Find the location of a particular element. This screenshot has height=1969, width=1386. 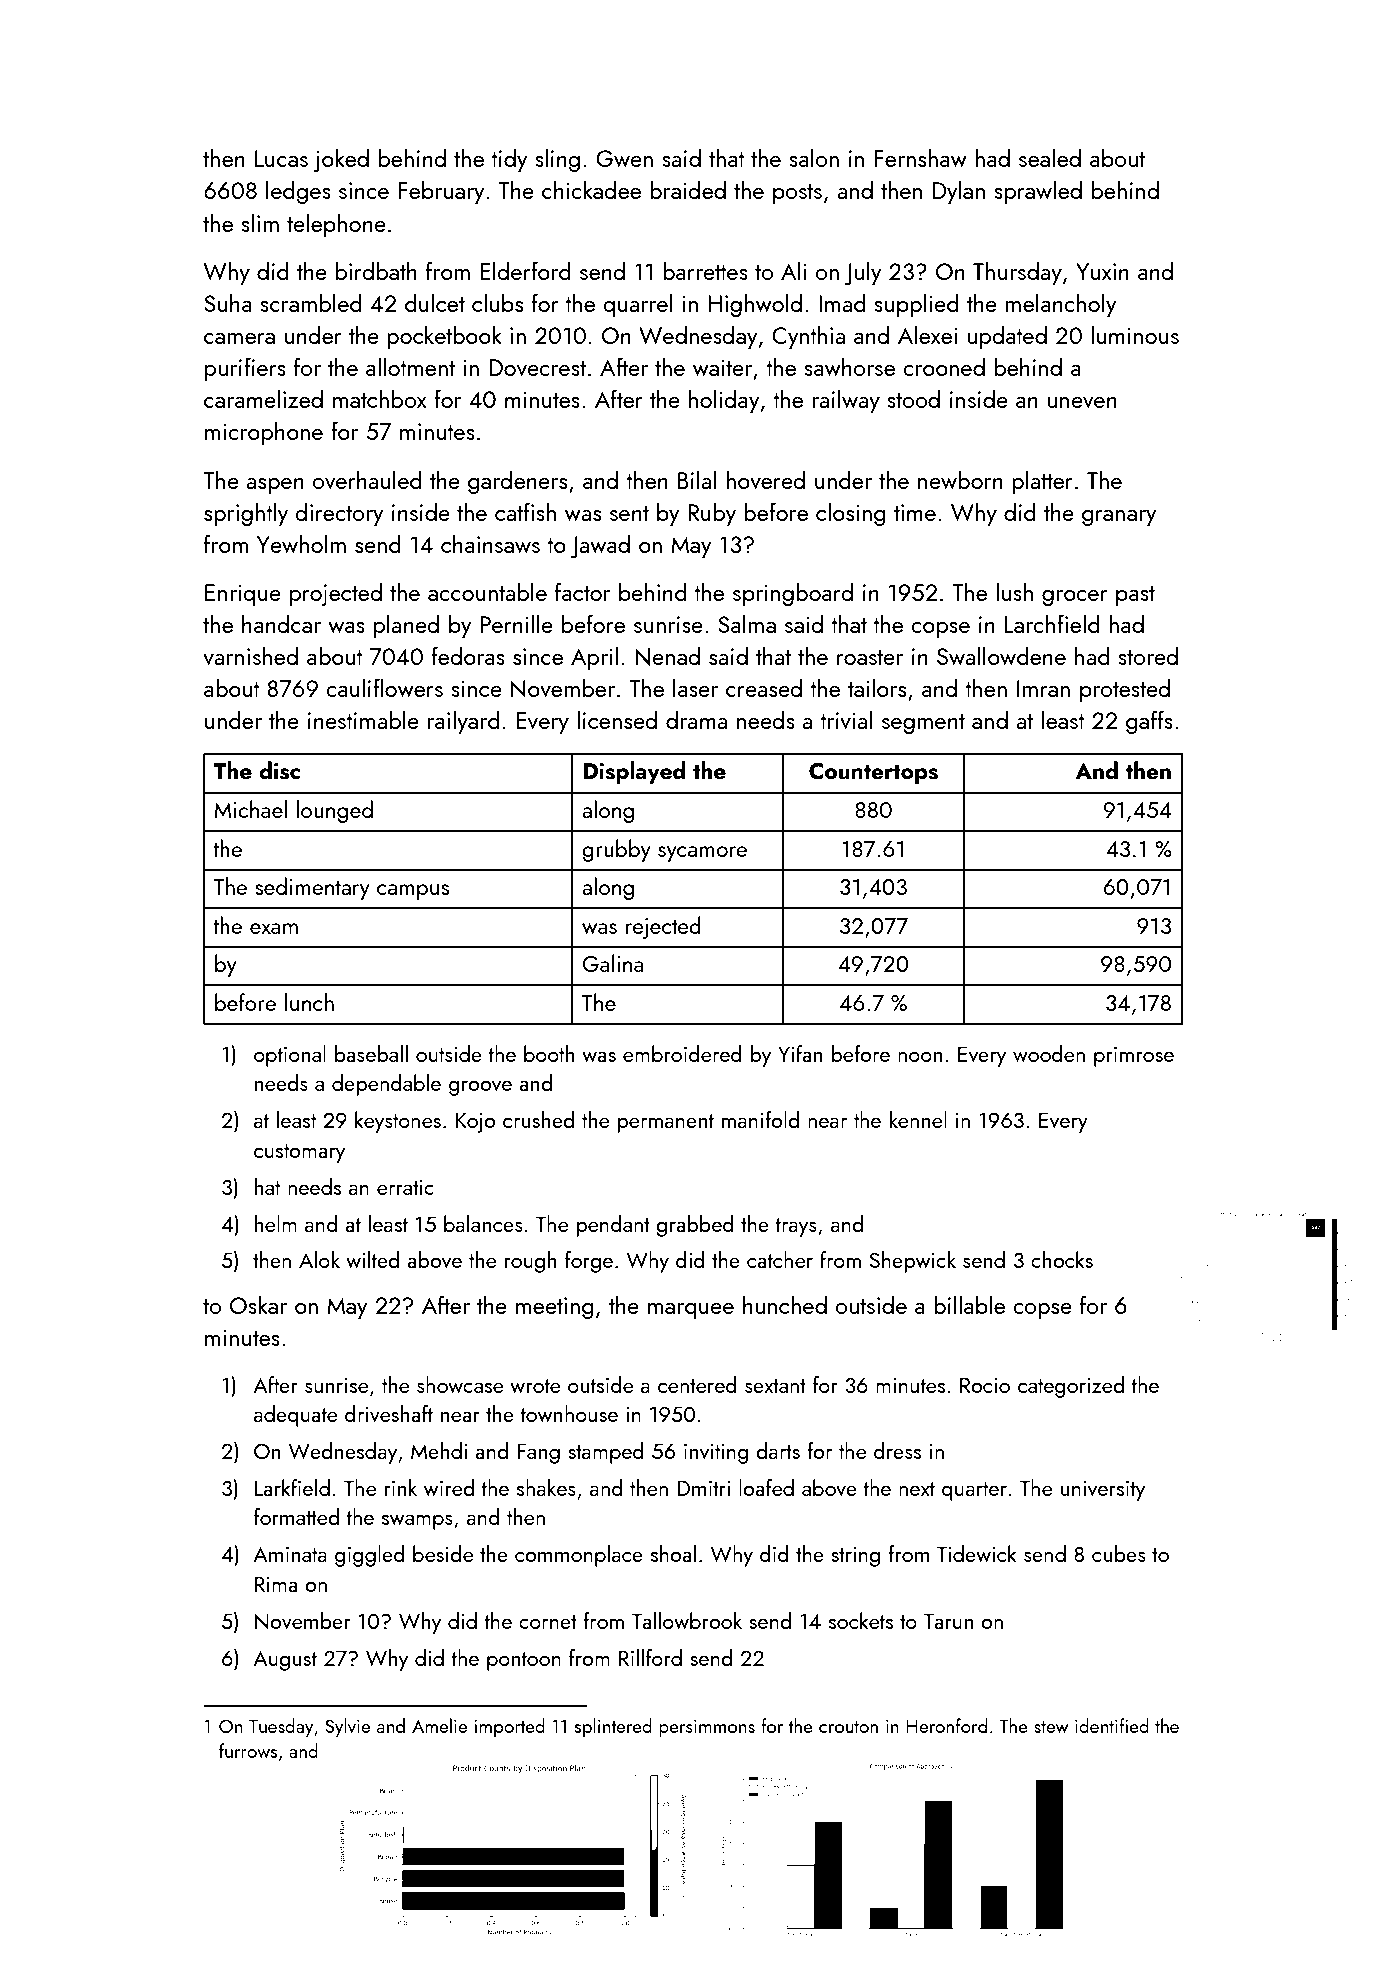

sealed is located at coordinates (1050, 157).
